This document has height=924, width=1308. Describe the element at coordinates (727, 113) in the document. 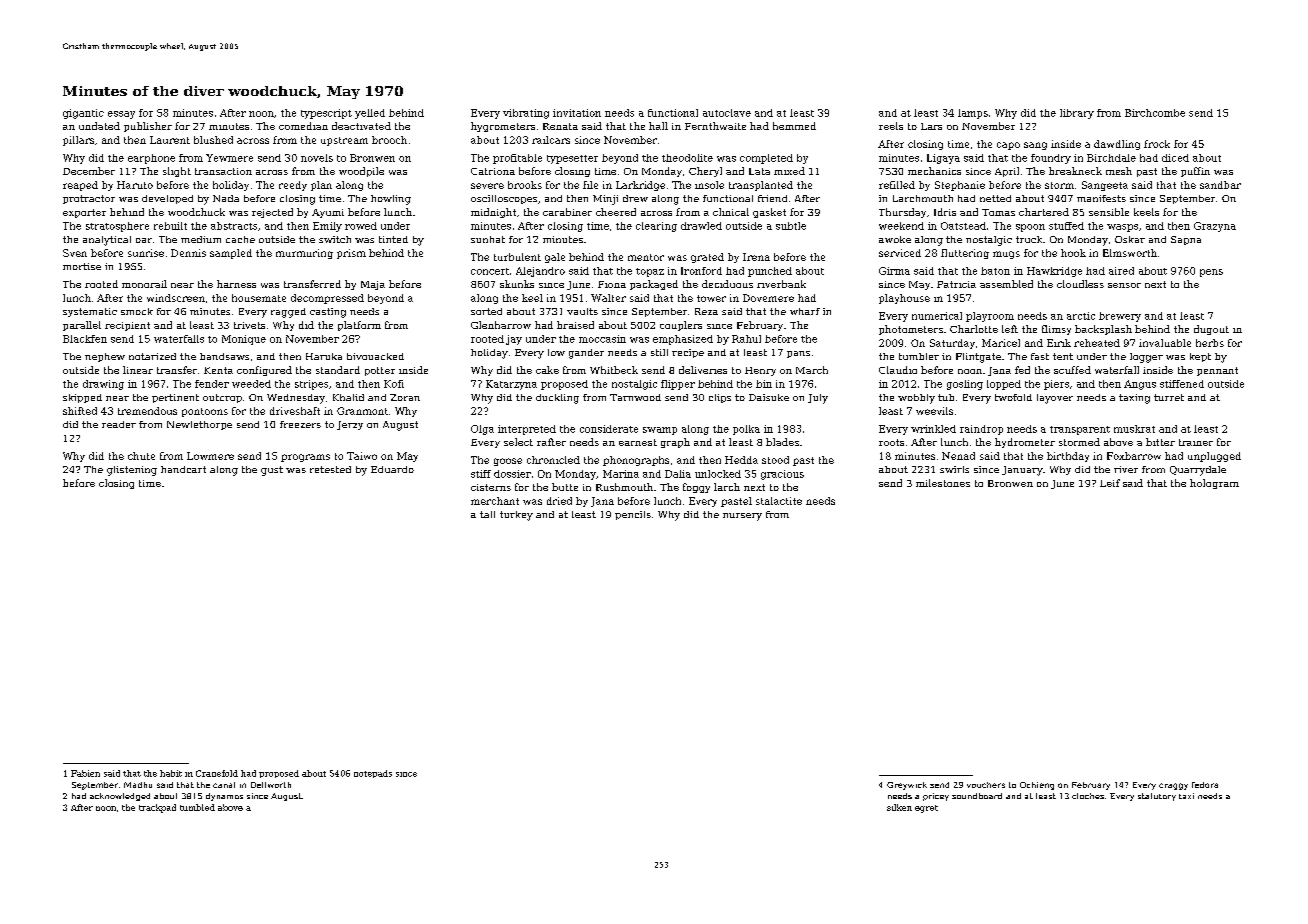

I see `autoclave` at that location.
